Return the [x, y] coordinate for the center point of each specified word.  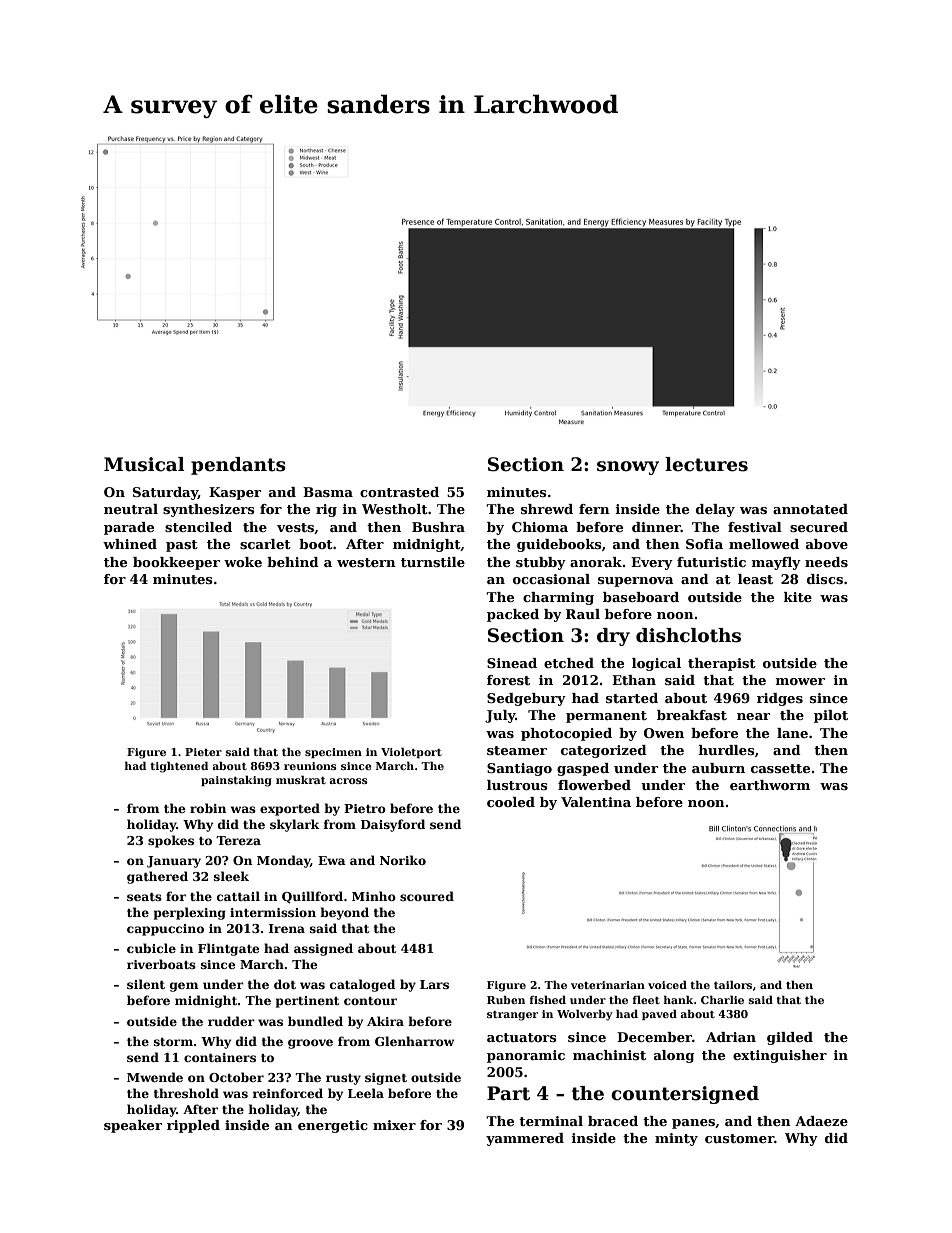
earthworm [770, 785]
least [755, 579]
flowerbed [594, 785]
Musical [144, 464]
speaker [133, 1126]
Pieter [203, 752]
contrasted [399, 492]
